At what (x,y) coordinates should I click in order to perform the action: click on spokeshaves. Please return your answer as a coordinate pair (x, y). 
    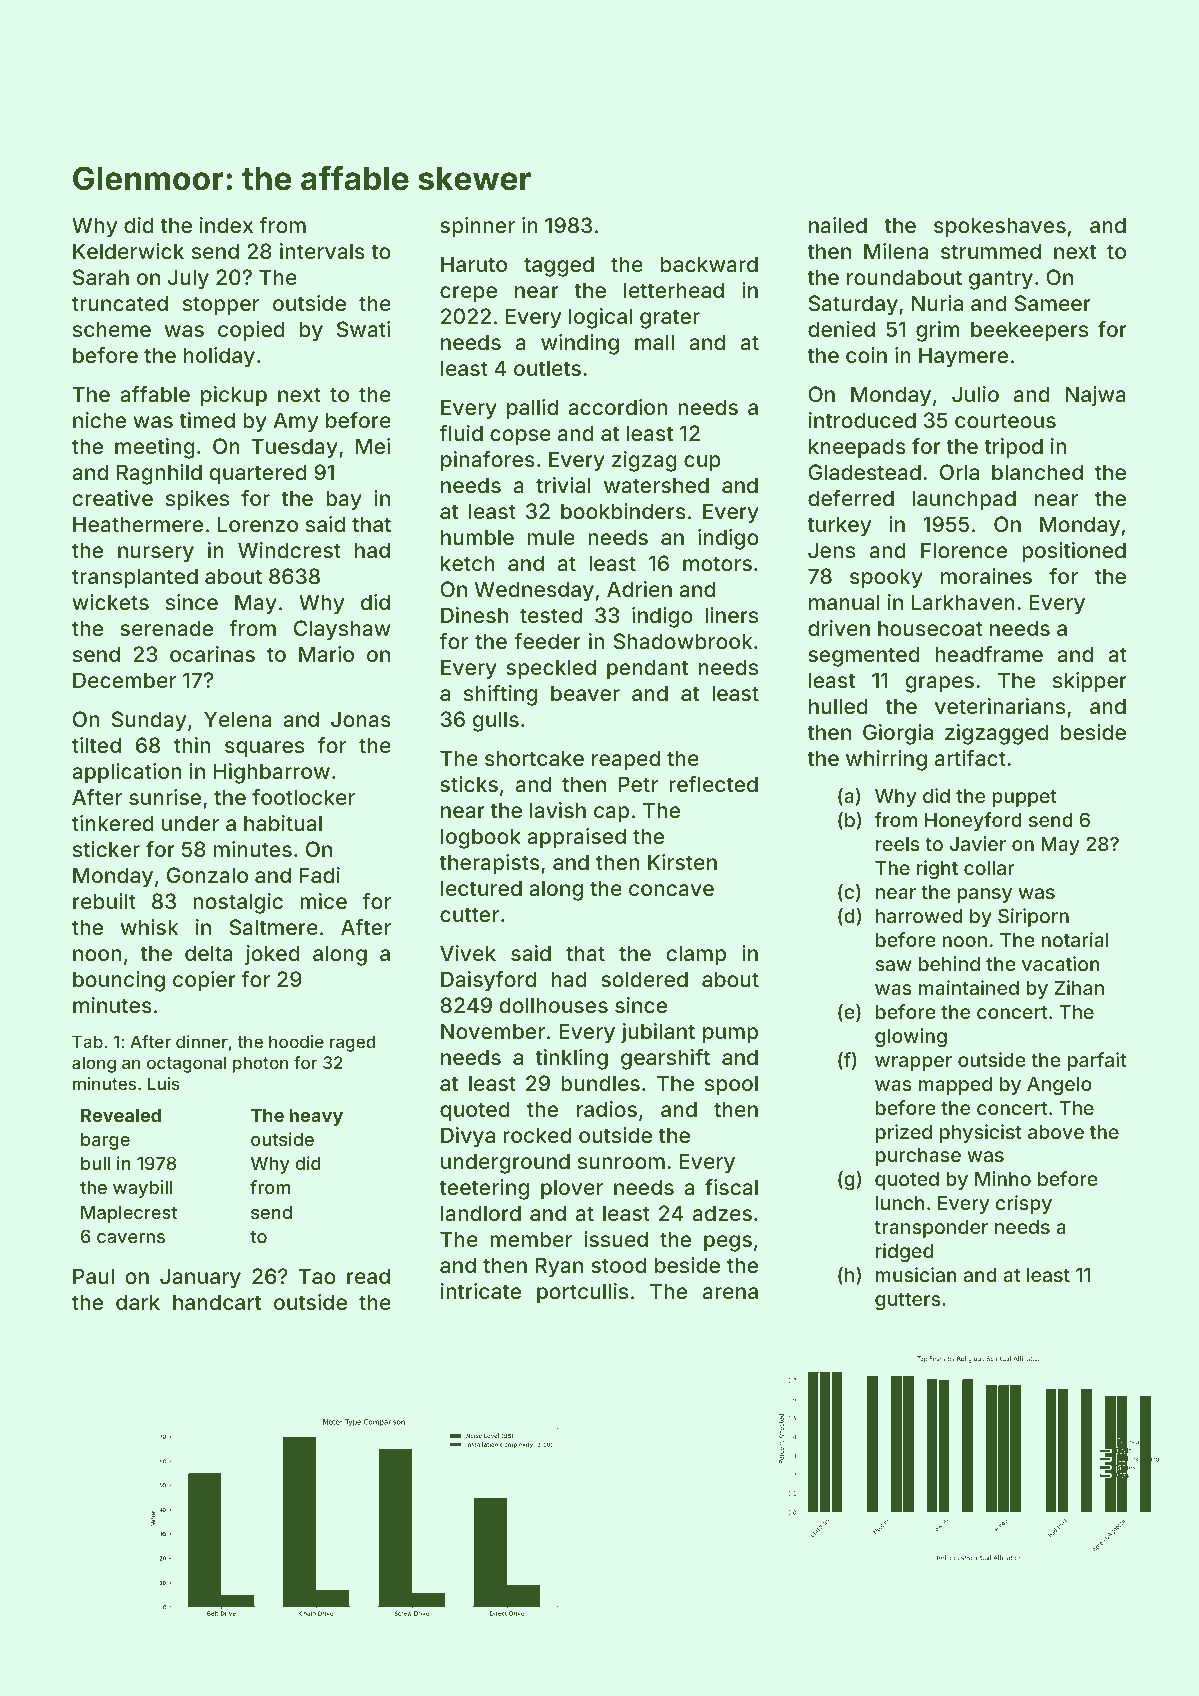
    Looking at the image, I should click on (1000, 227).
